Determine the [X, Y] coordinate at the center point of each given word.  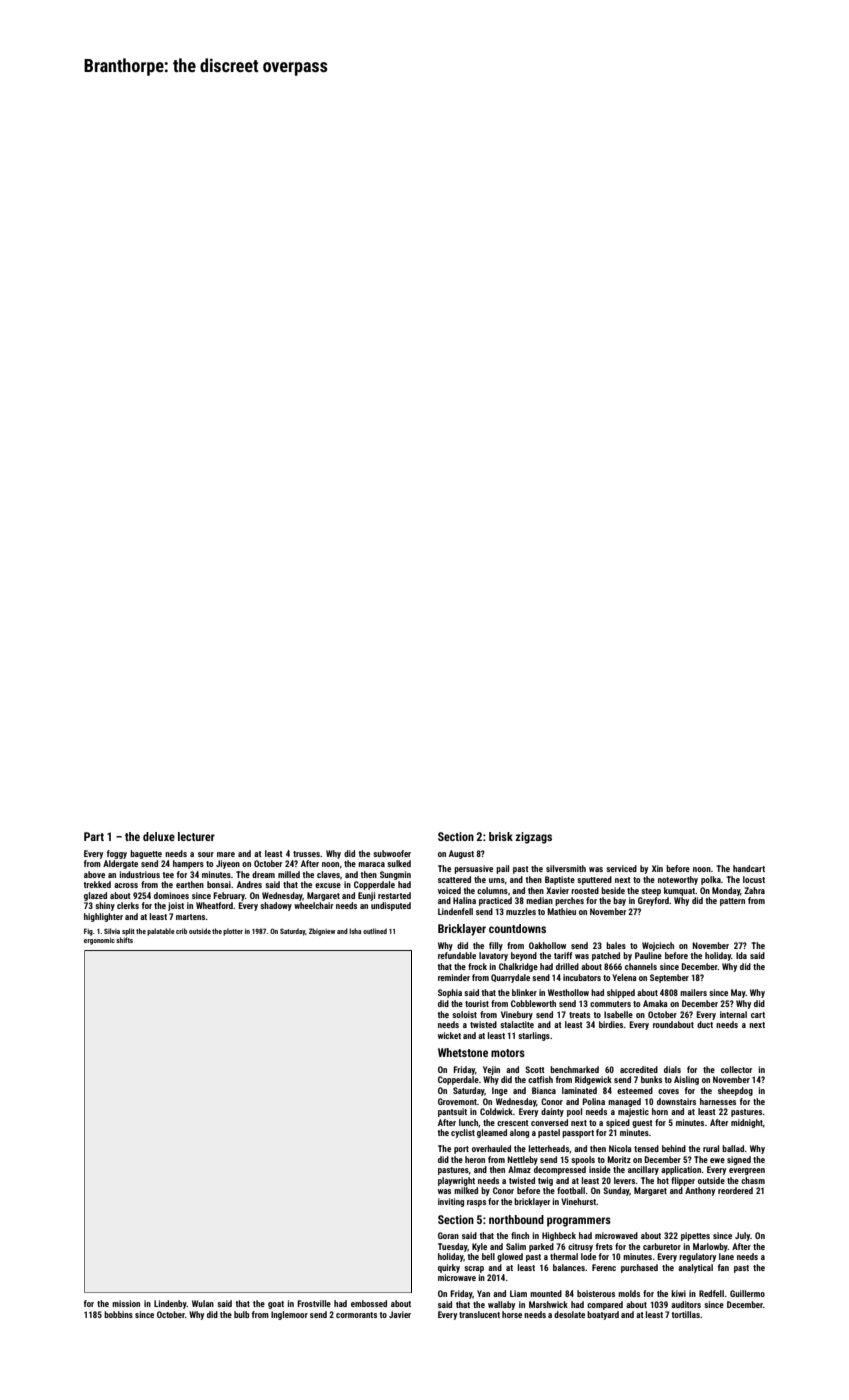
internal [733, 1014]
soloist [464, 1014]
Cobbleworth [533, 1003]
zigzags [533, 838]
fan [723, 1267]
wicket [449, 1035]
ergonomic [99, 941]
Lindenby [170, 1304]
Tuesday [452, 1247]
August [461, 854]
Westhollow [568, 992]
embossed [369, 1303]
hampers [188, 864]
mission [126, 1303]
